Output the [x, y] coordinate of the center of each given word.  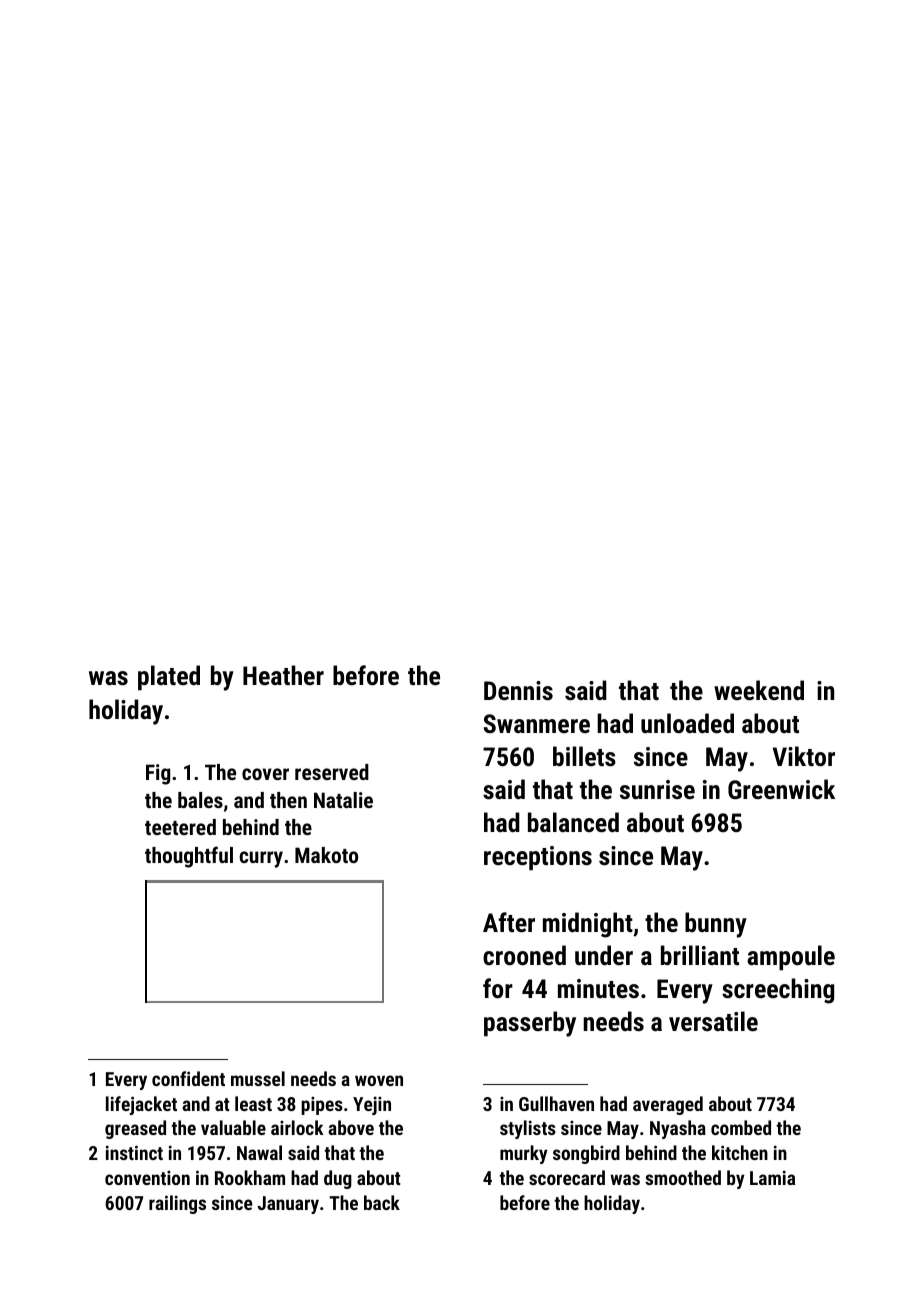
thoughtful [189, 857]
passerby [530, 1024]
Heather [283, 675]
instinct [134, 1152]
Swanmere [537, 723]
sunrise [657, 789]
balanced [573, 822]
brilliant [700, 955]
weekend [759, 690]
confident [188, 1078]
